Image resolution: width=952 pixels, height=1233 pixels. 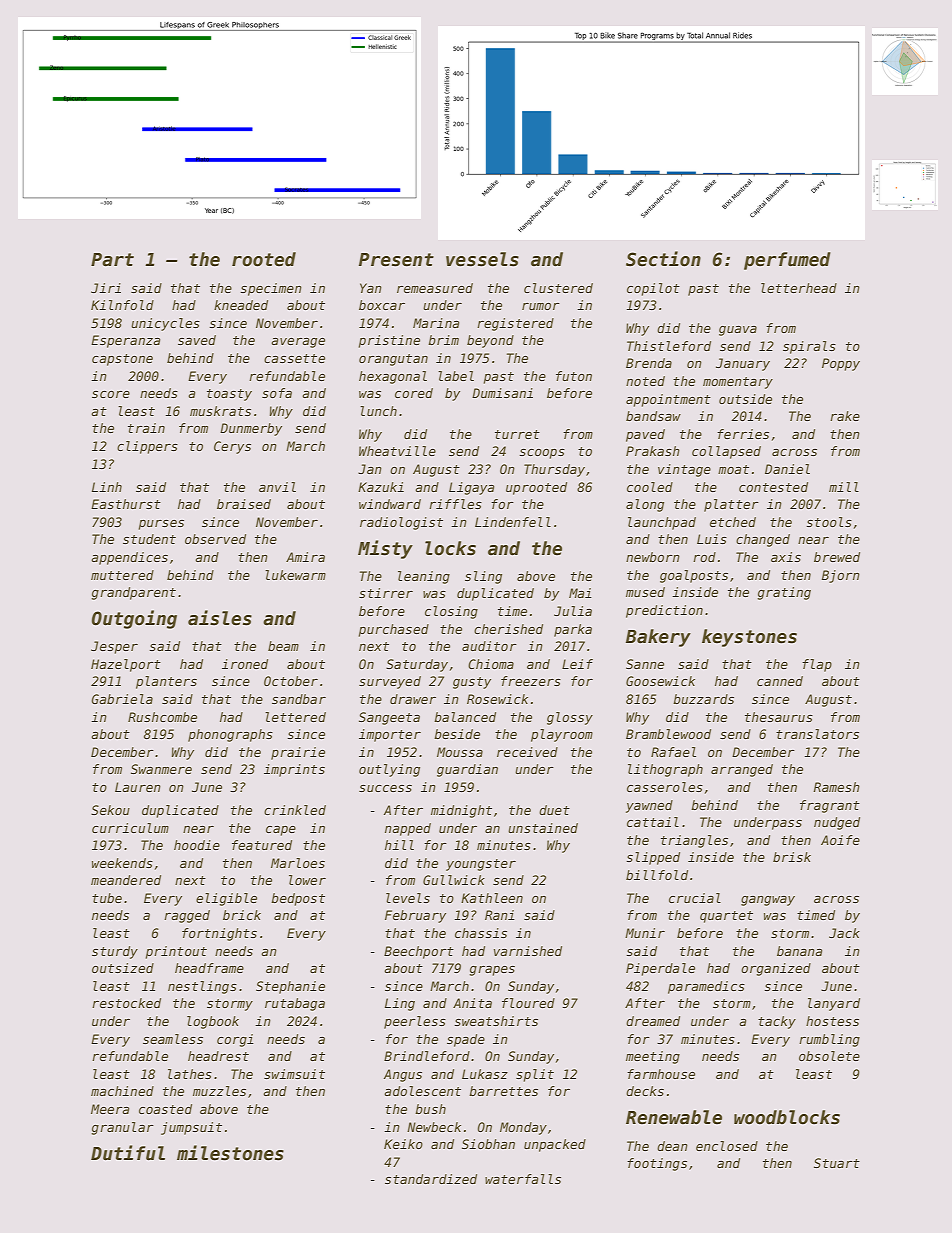 I want to click on perfumed, so click(x=787, y=261).
